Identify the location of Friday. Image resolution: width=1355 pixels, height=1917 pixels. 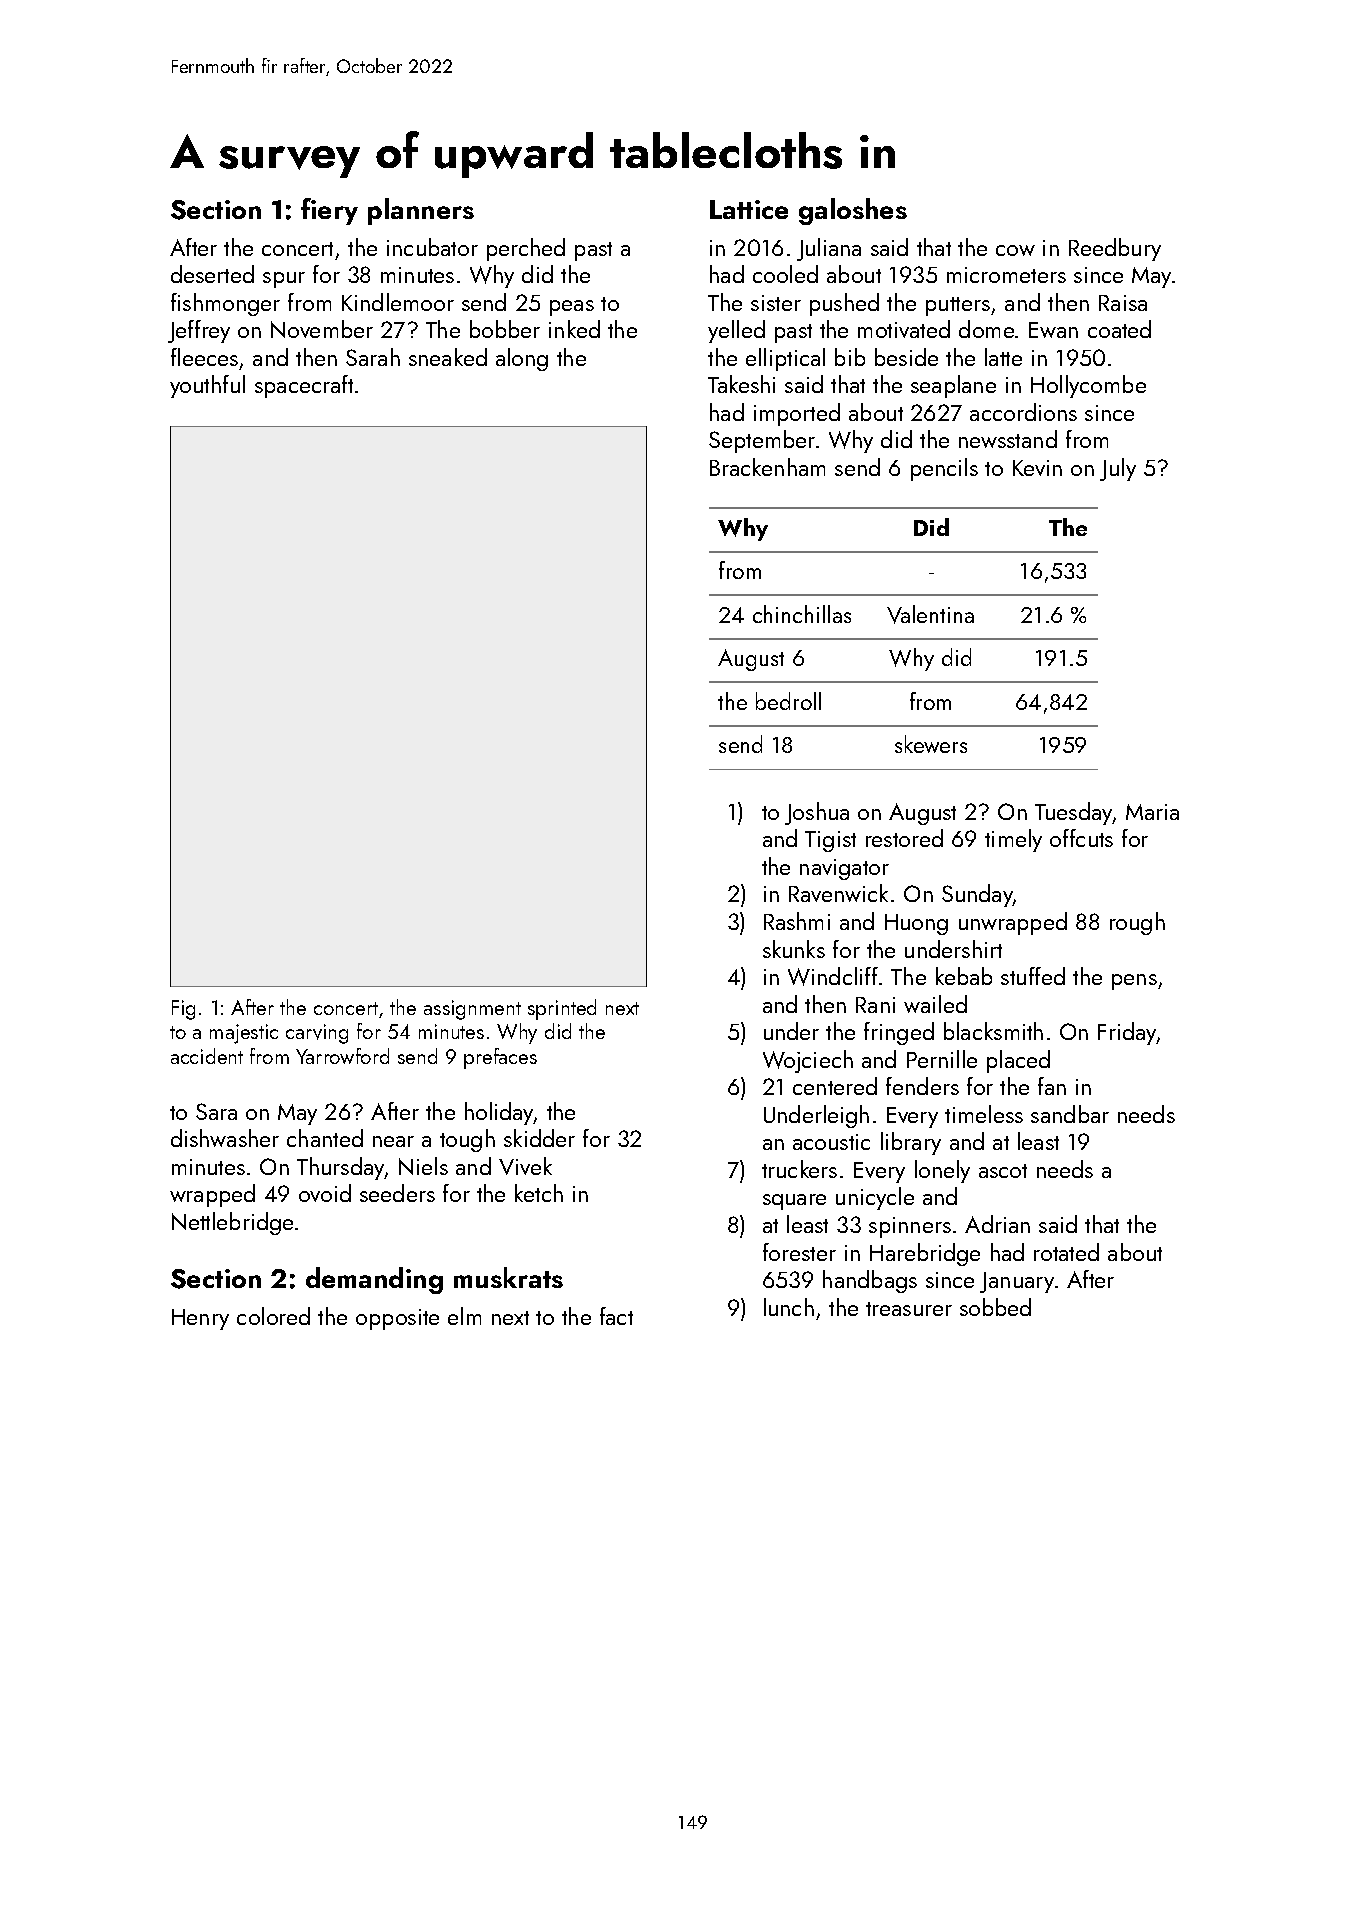
(1127, 1033).
